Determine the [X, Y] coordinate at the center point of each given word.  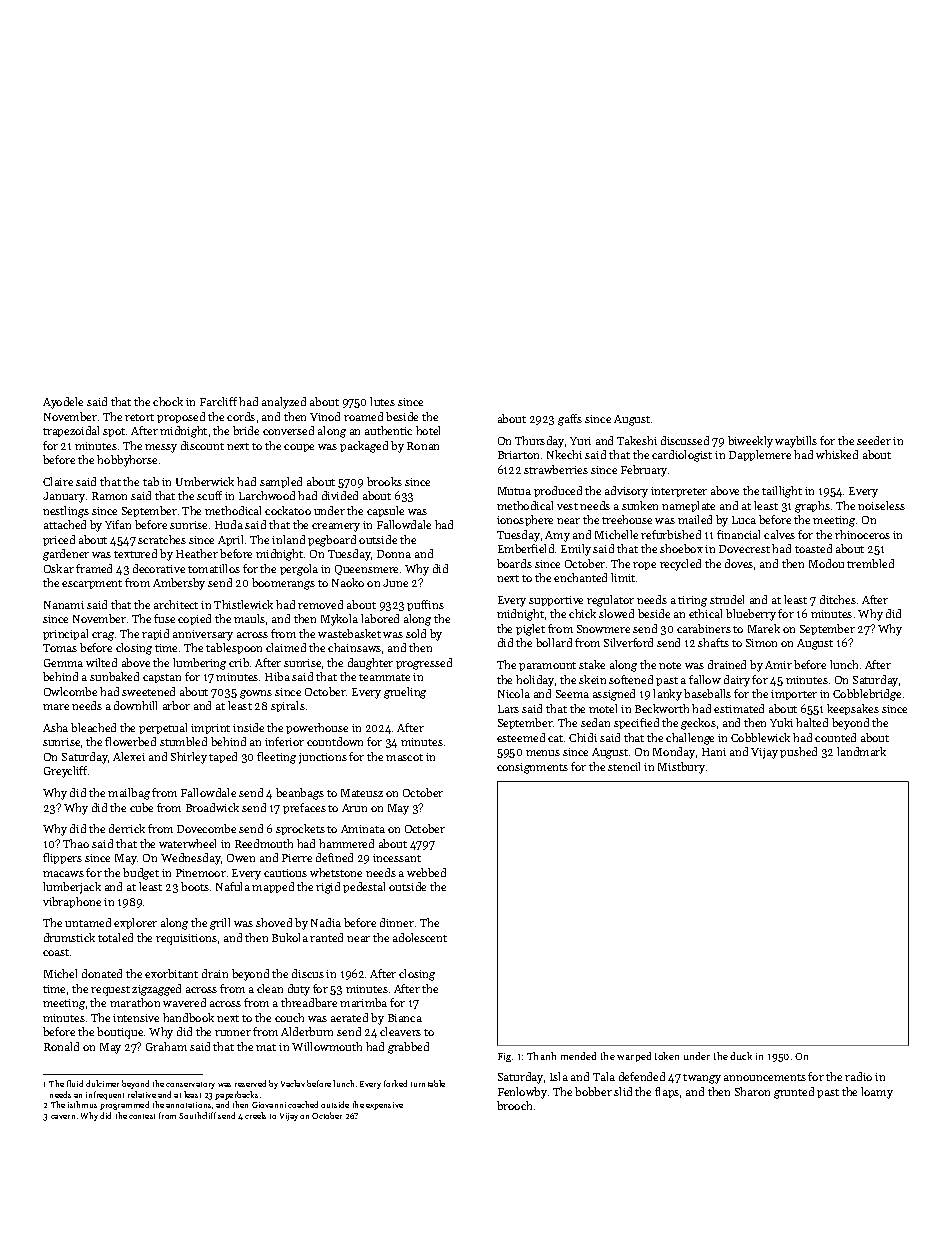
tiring [692, 601]
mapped [273, 887]
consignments [532, 768]
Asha [55, 727]
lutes [382, 401]
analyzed [284, 403]
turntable [428, 1083]
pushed [798, 752]
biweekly [750, 442]
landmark [861, 751]
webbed [426, 872]
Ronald [61, 1046]
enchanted [580, 577]
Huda [229, 524]
